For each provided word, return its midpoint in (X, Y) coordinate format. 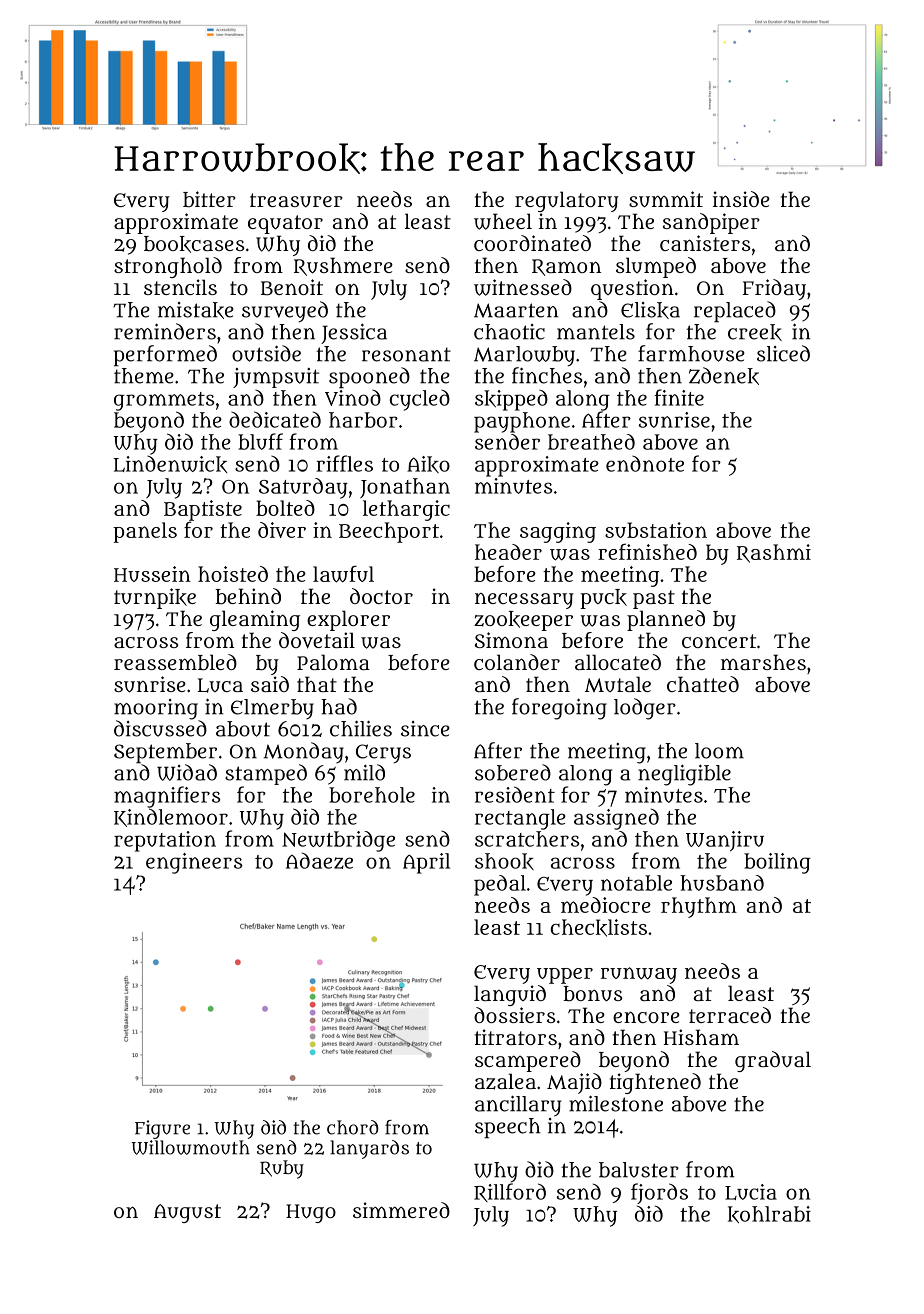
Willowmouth (191, 1147)
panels (145, 532)
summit (666, 199)
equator (285, 224)
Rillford (510, 1192)
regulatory (567, 201)
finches (547, 375)
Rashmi (774, 553)
